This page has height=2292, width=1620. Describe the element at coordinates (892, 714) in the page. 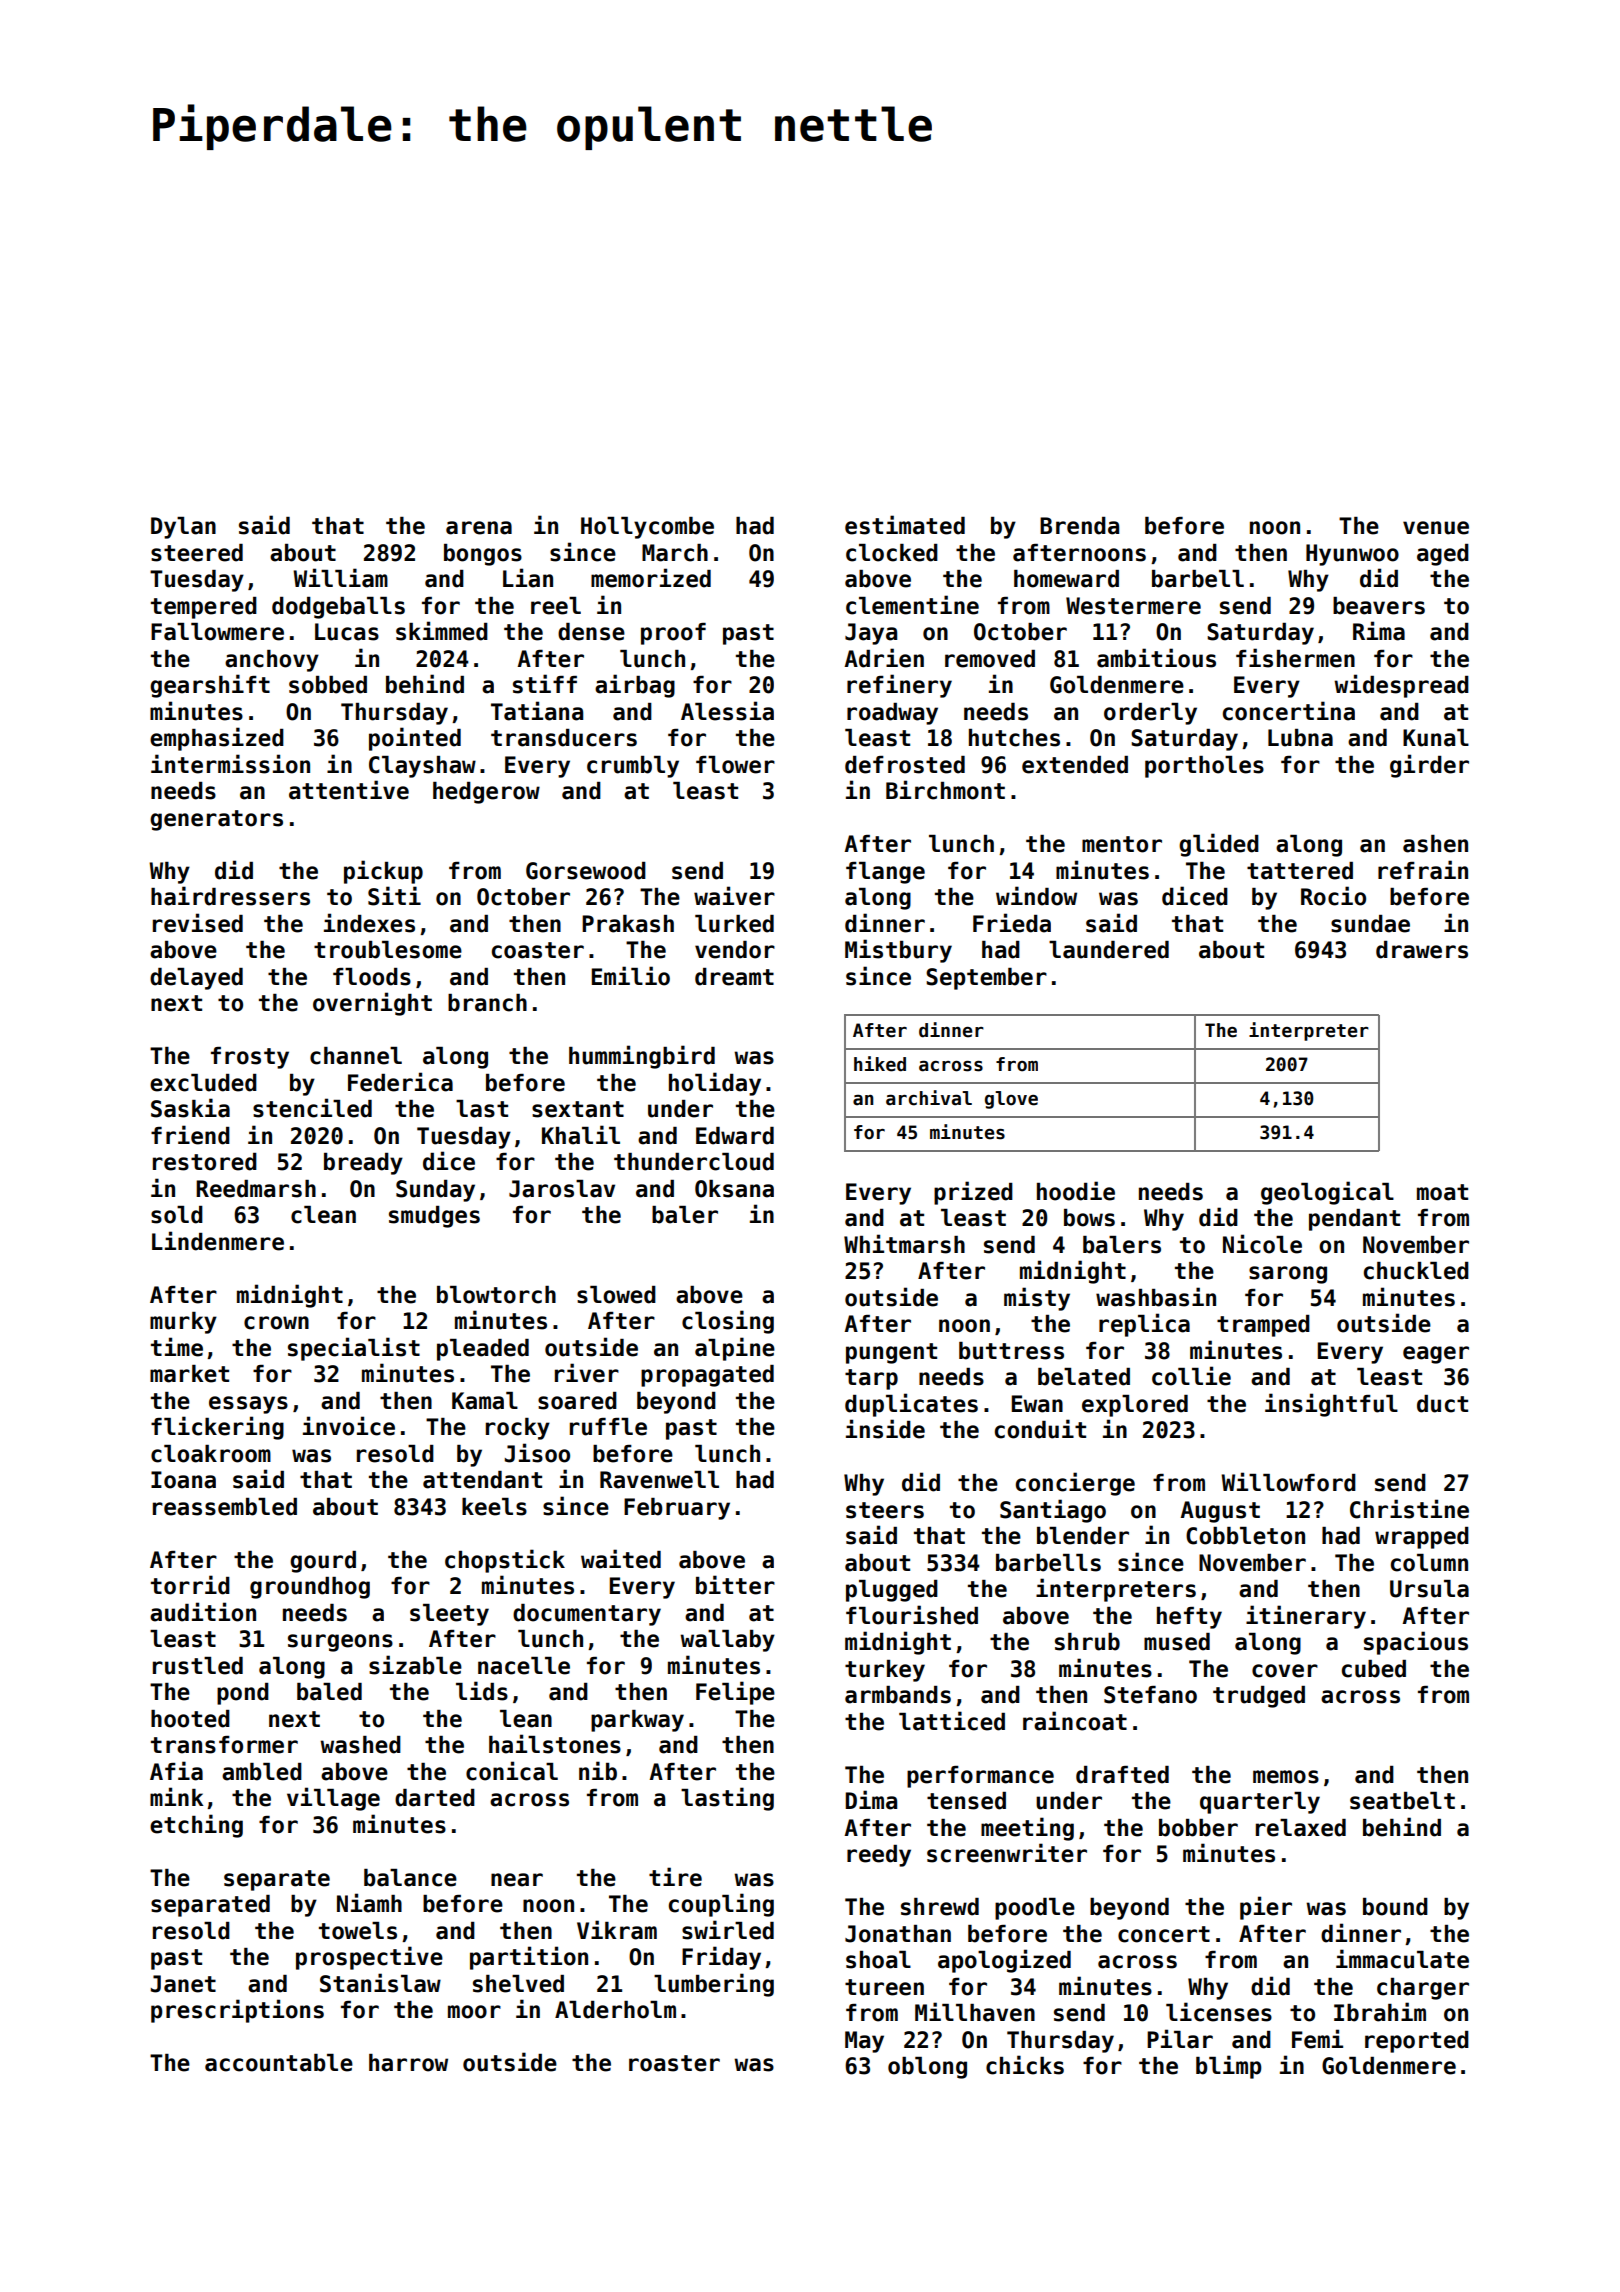

I see `roadway` at that location.
